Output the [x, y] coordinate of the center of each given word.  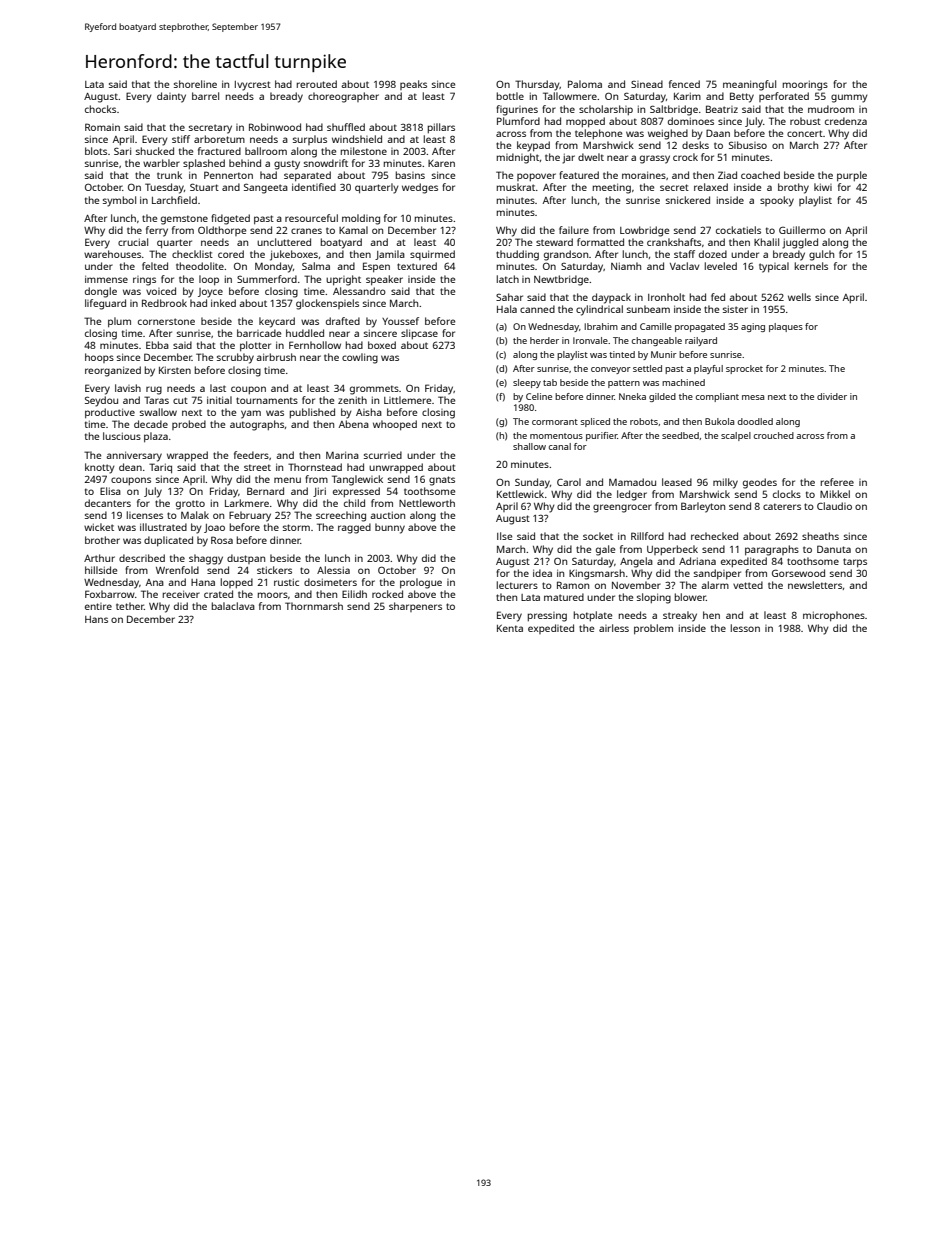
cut [180, 400]
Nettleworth [427, 503]
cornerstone [166, 321]
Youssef [400, 321]
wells [799, 297]
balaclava [233, 606]
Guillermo [802, 230]
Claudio [834, 506]
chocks [100, 109]
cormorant [555, 422]
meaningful [749, 85]
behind [245, 163]
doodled [755, 421]
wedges [420, 188]
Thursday [537, 85]
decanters [108, 503]
